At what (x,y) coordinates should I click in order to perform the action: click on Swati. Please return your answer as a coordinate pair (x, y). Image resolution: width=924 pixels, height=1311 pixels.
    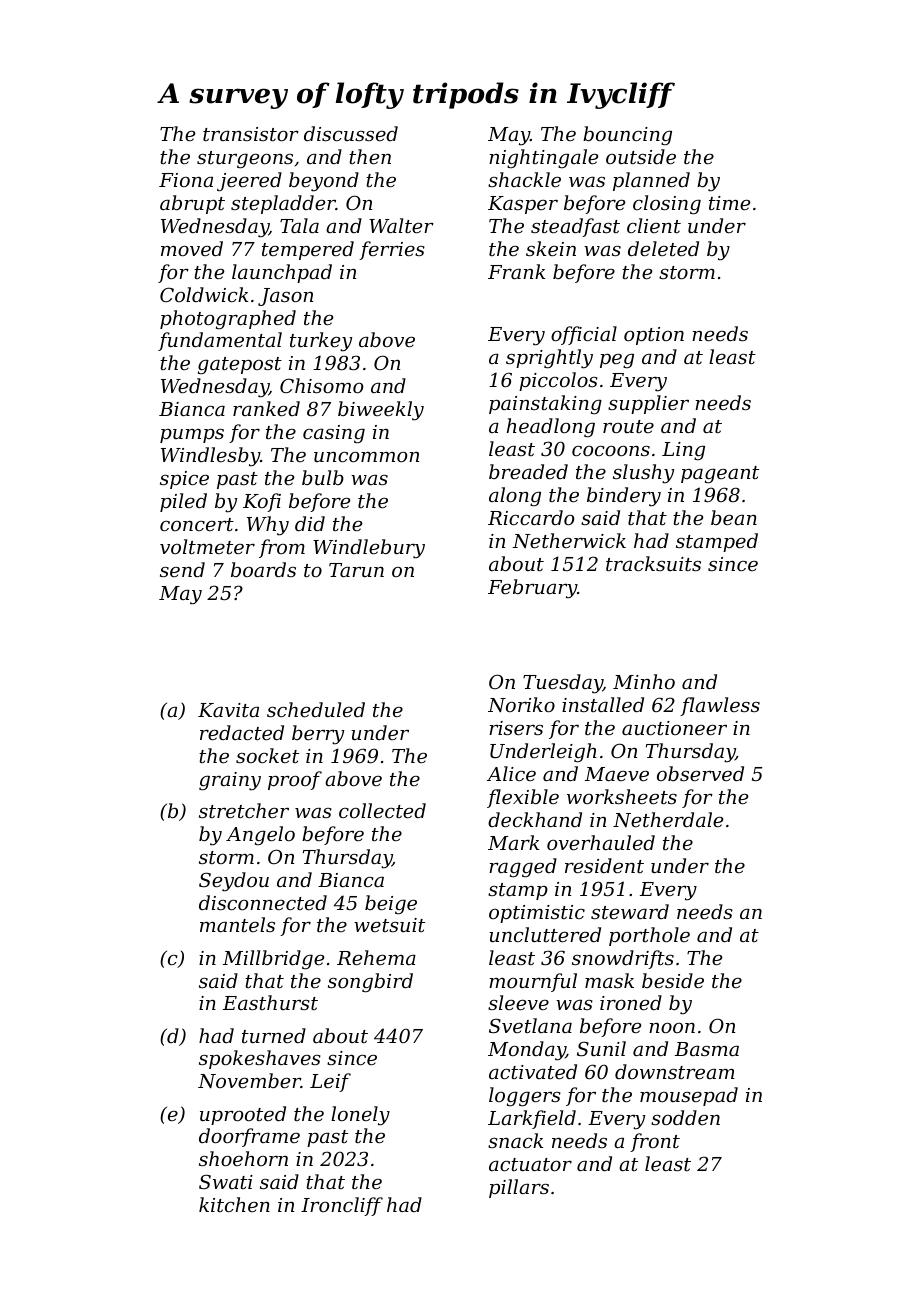
    Looking at the image, I should click on (226, 1181).
